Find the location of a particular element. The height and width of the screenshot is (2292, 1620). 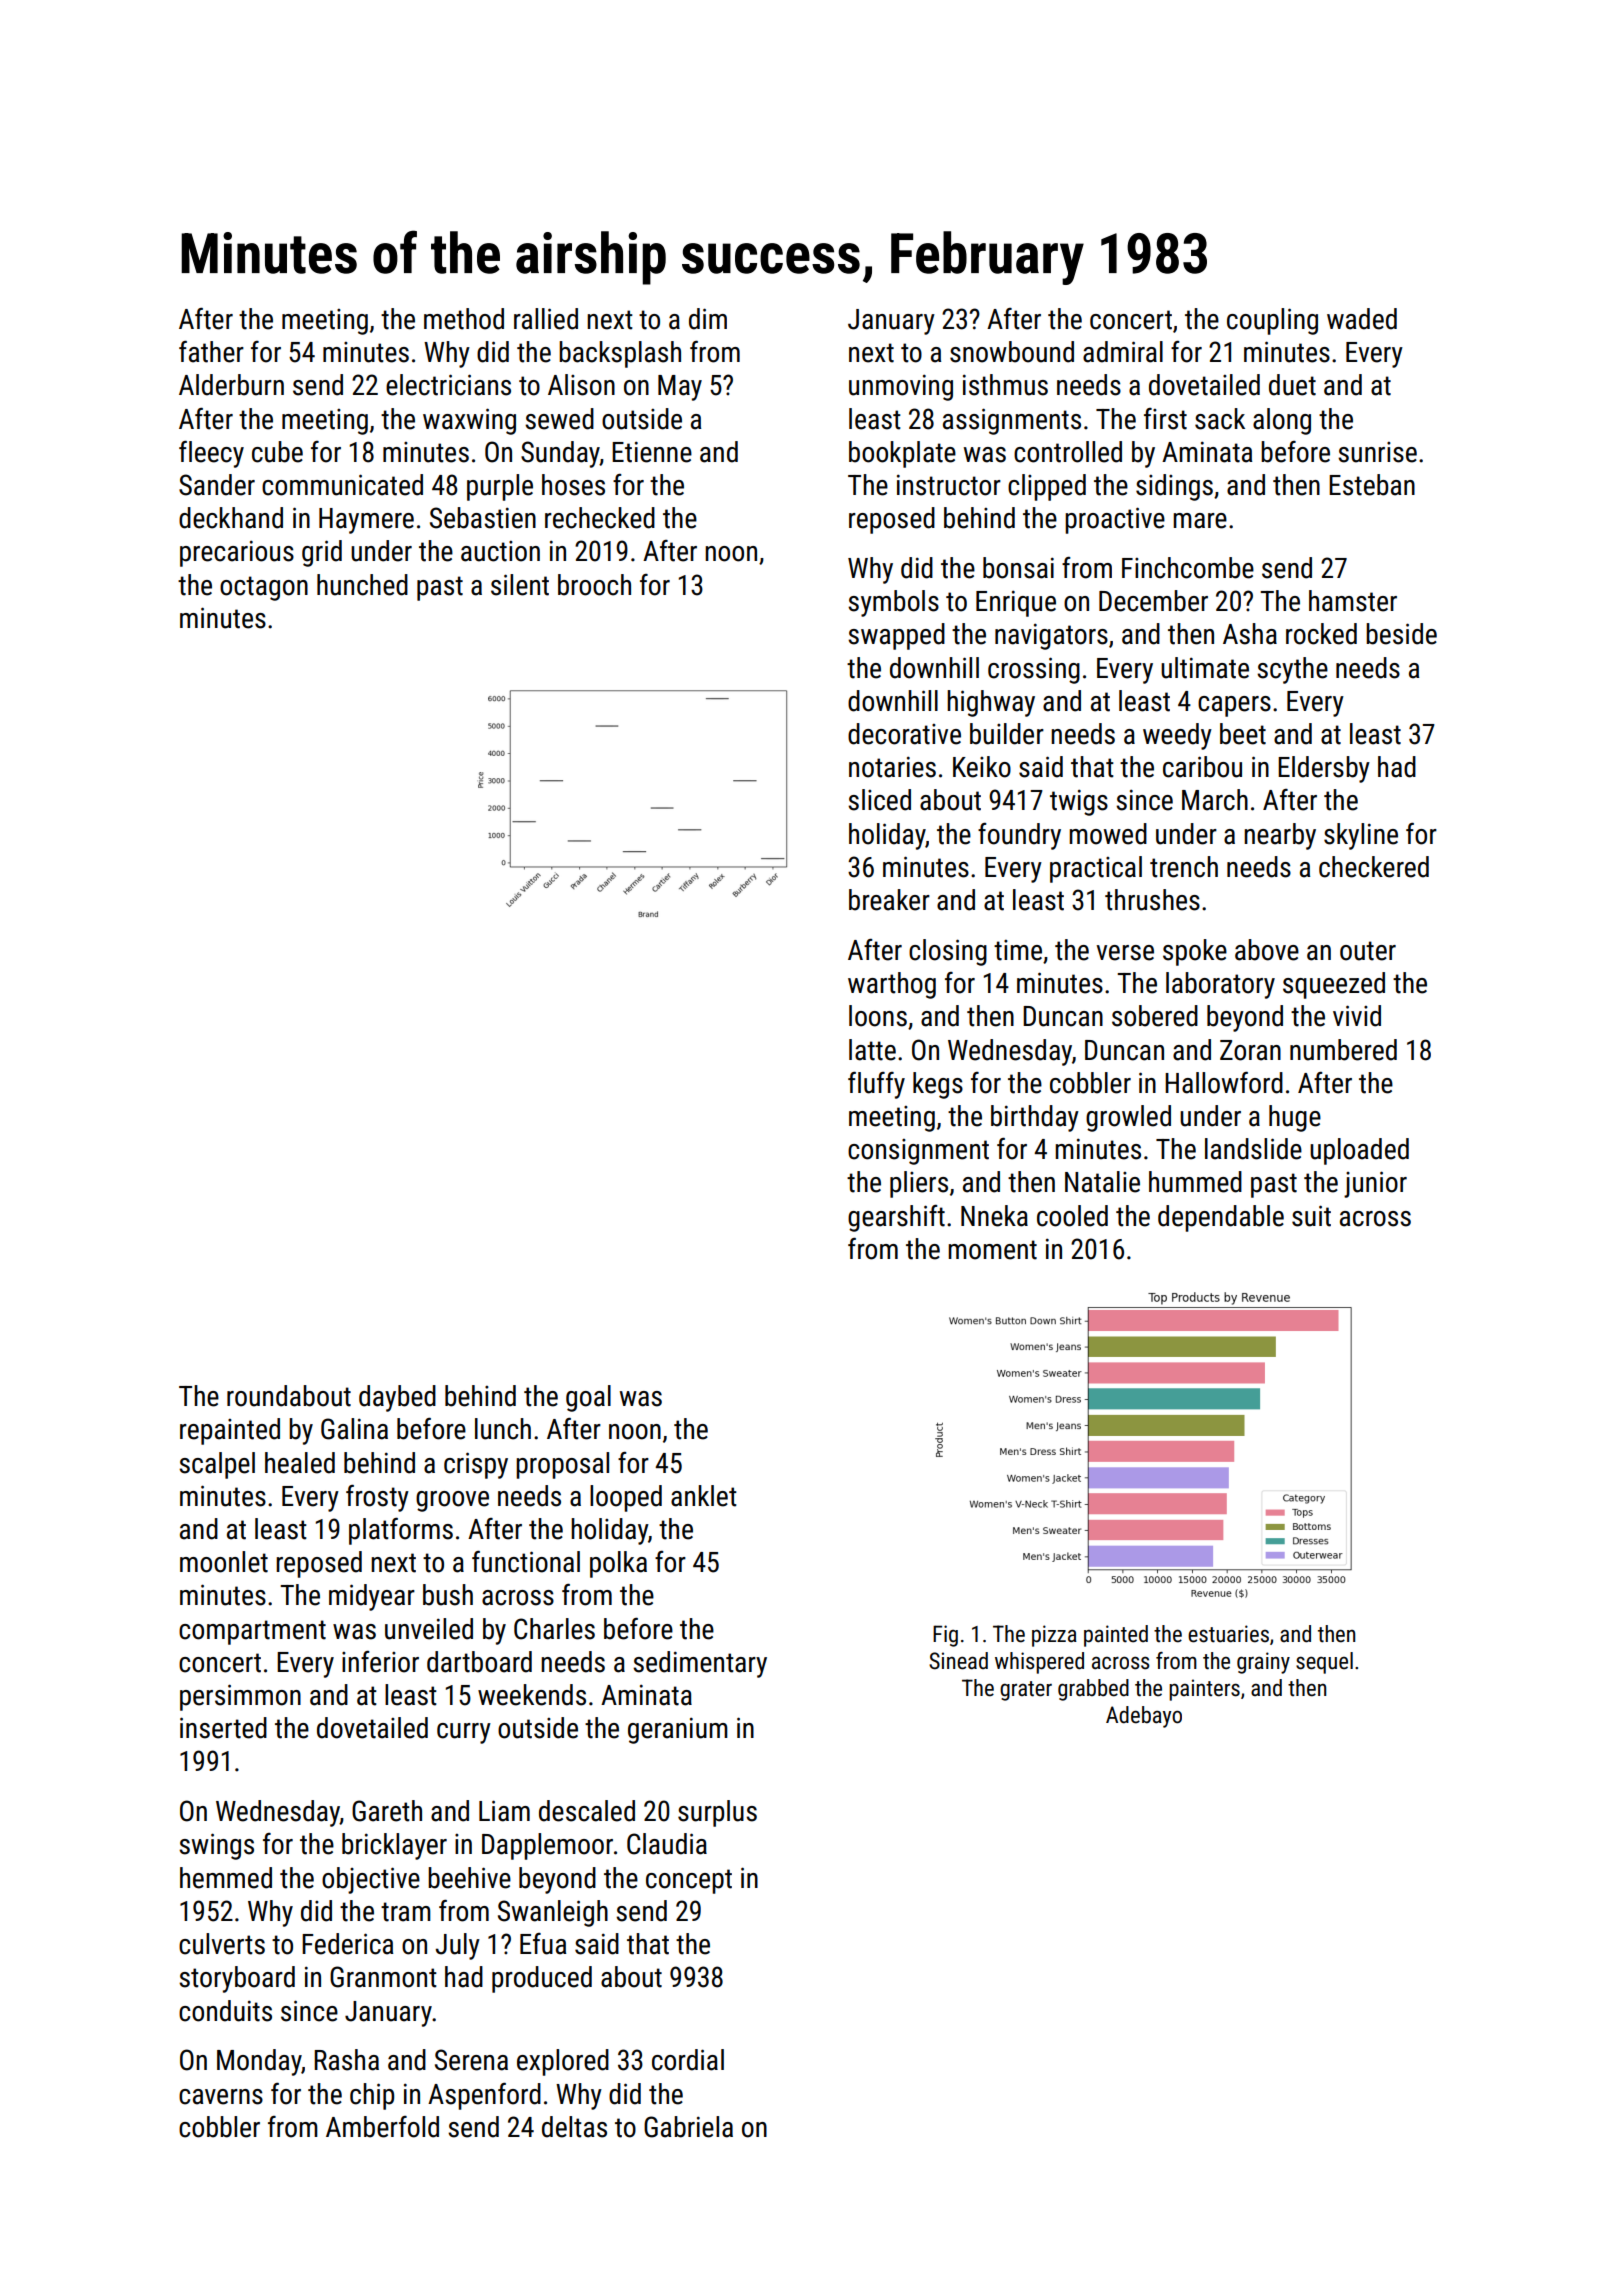

waded is located at coordinates (1362, 319).
